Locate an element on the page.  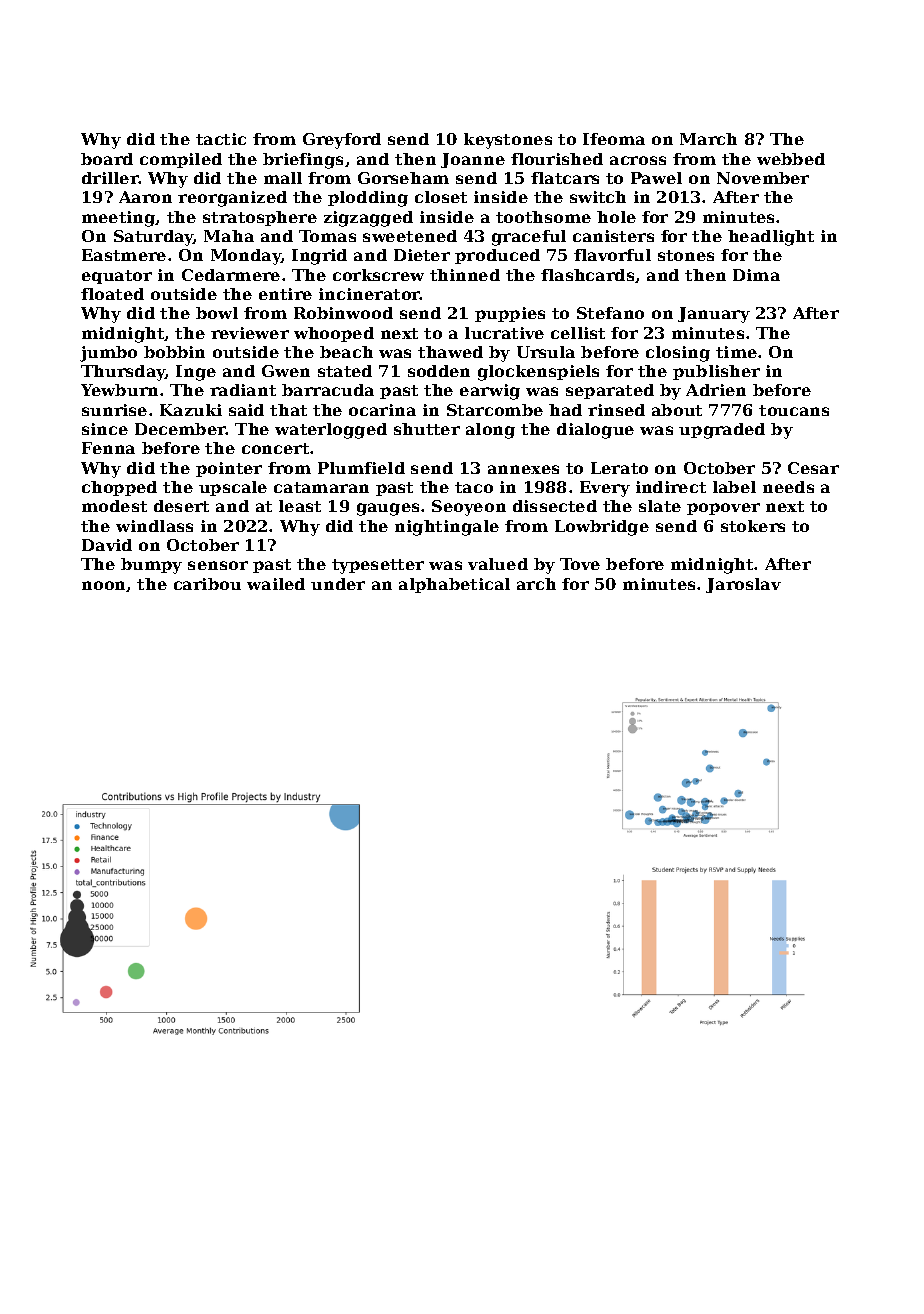
board is located at coordinates (107, 159).
